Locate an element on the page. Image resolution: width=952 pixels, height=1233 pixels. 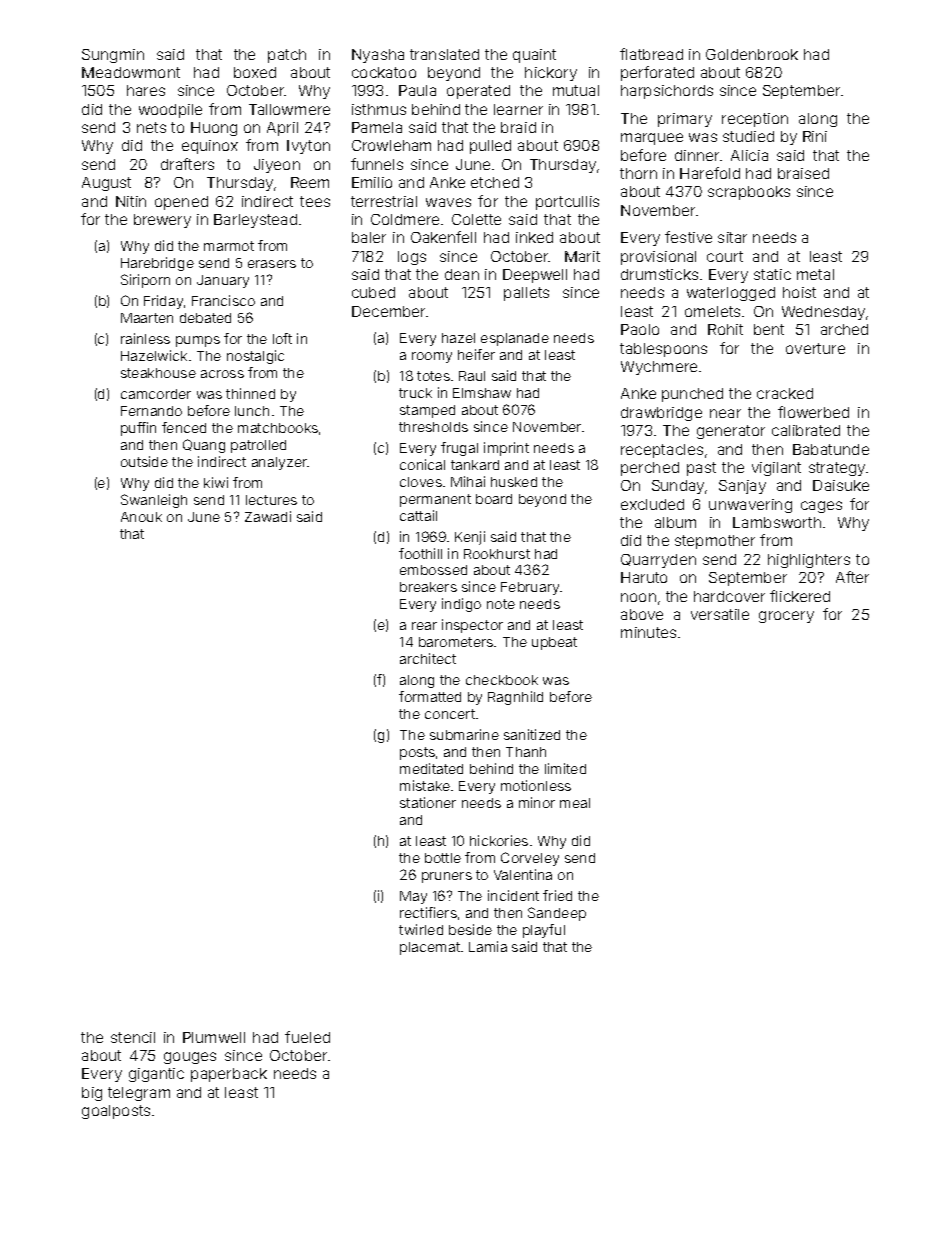
Anouk is located at coordinates (141, 517).
